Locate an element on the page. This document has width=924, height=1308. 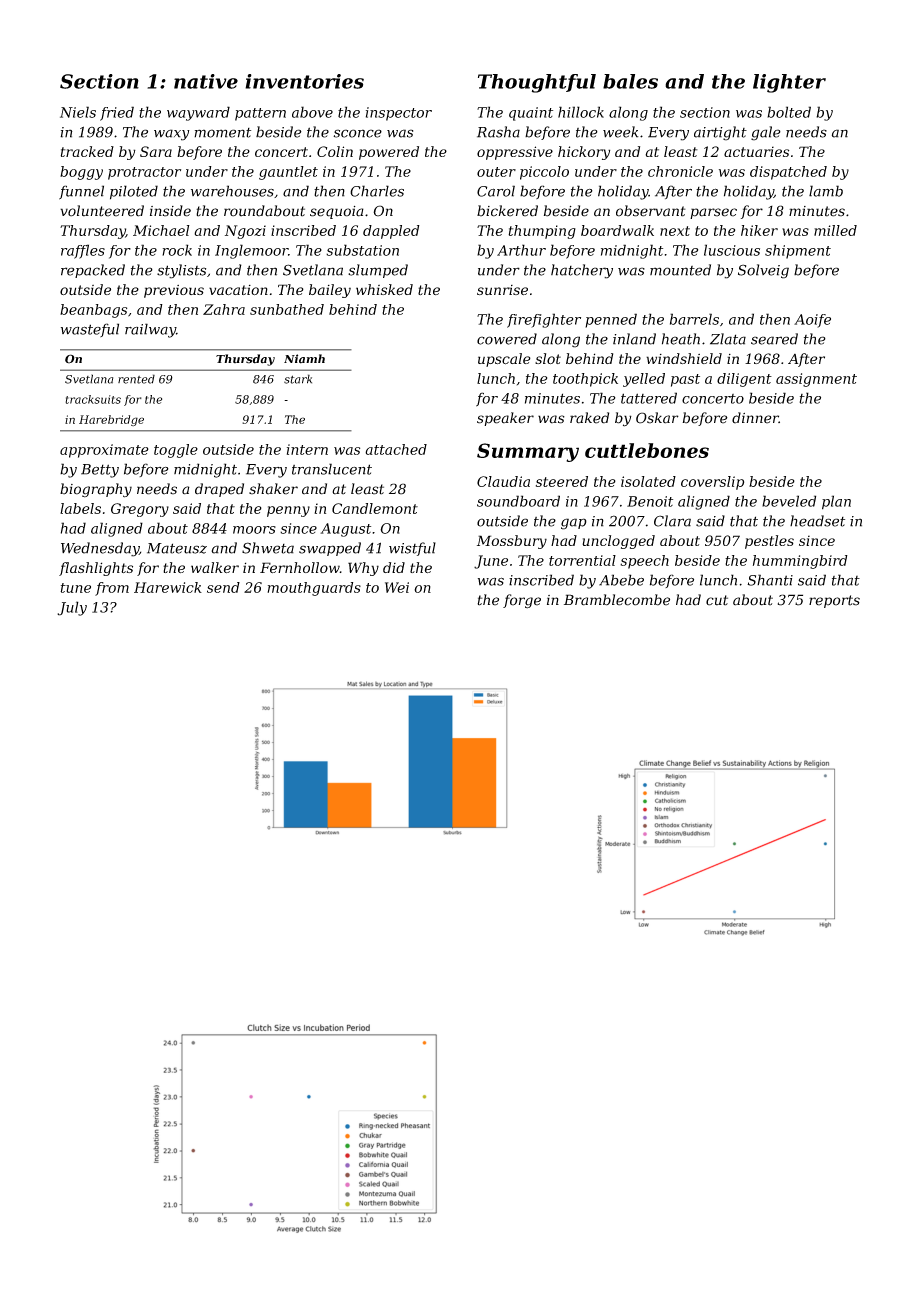
assignment is located at coordinates (816, 380).
